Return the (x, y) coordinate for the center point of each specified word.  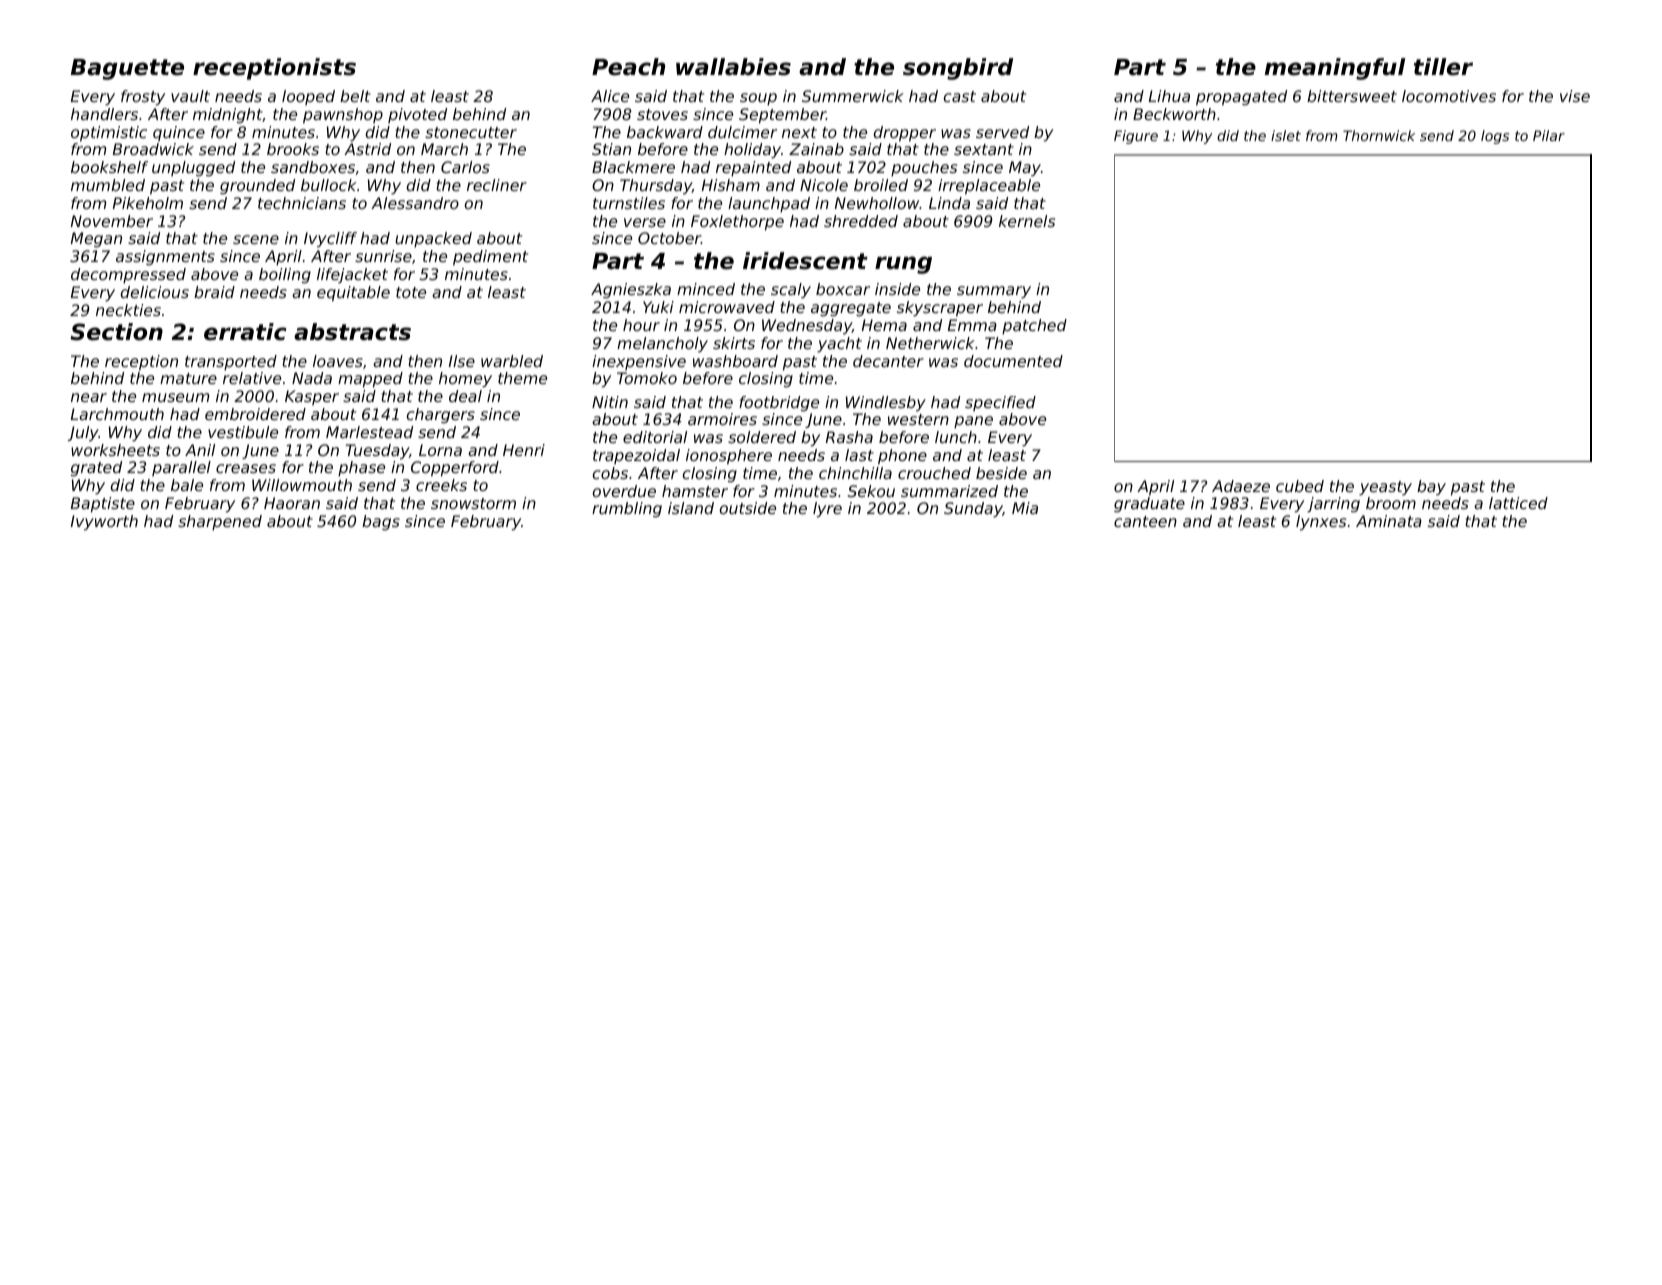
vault (190, 96)
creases (246, 468)
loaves (338, 361)
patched (1034, 327)
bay (1431, 487)
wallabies (733, 67)
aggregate (851, 309)
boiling (285, 276)
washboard (735, 361)
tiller (1443, 67)
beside (1001, 473)
